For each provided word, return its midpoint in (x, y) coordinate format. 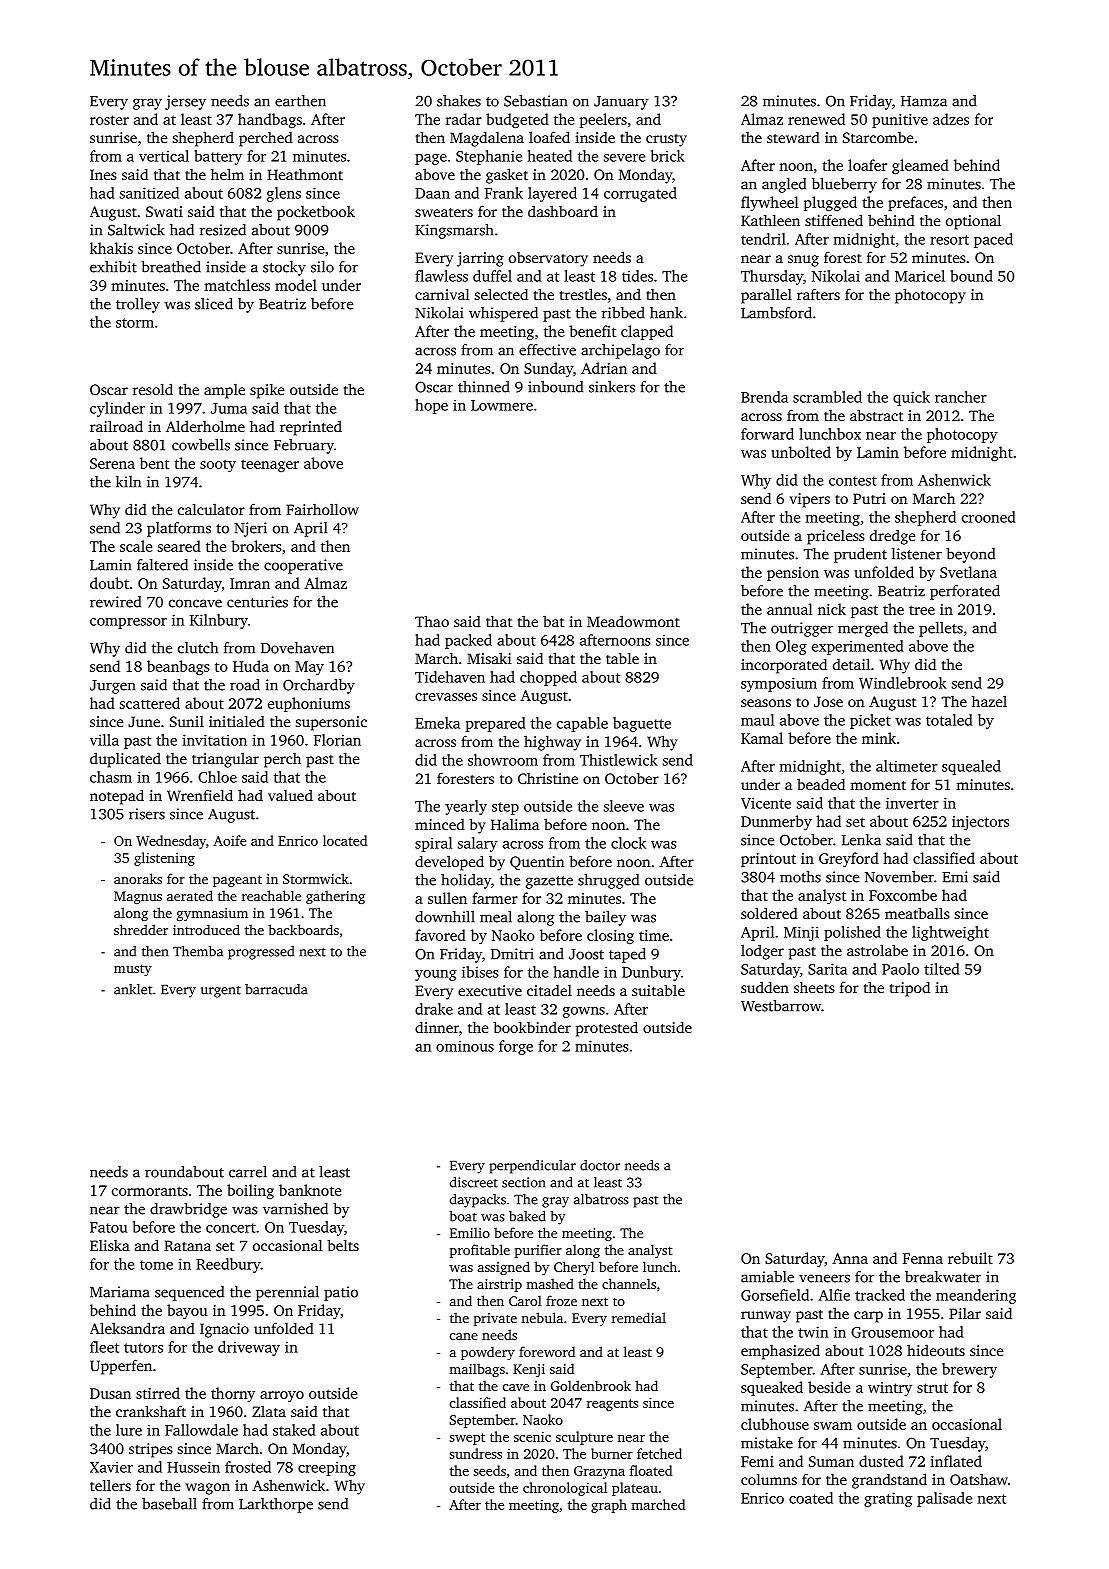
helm (227, 174)
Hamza (924, 101)
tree (922, 610)
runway (766, 1317)
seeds (489, 1470)
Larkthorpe (276, 1505)
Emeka (437, 723)
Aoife (229, 840)
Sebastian (535, 101)
